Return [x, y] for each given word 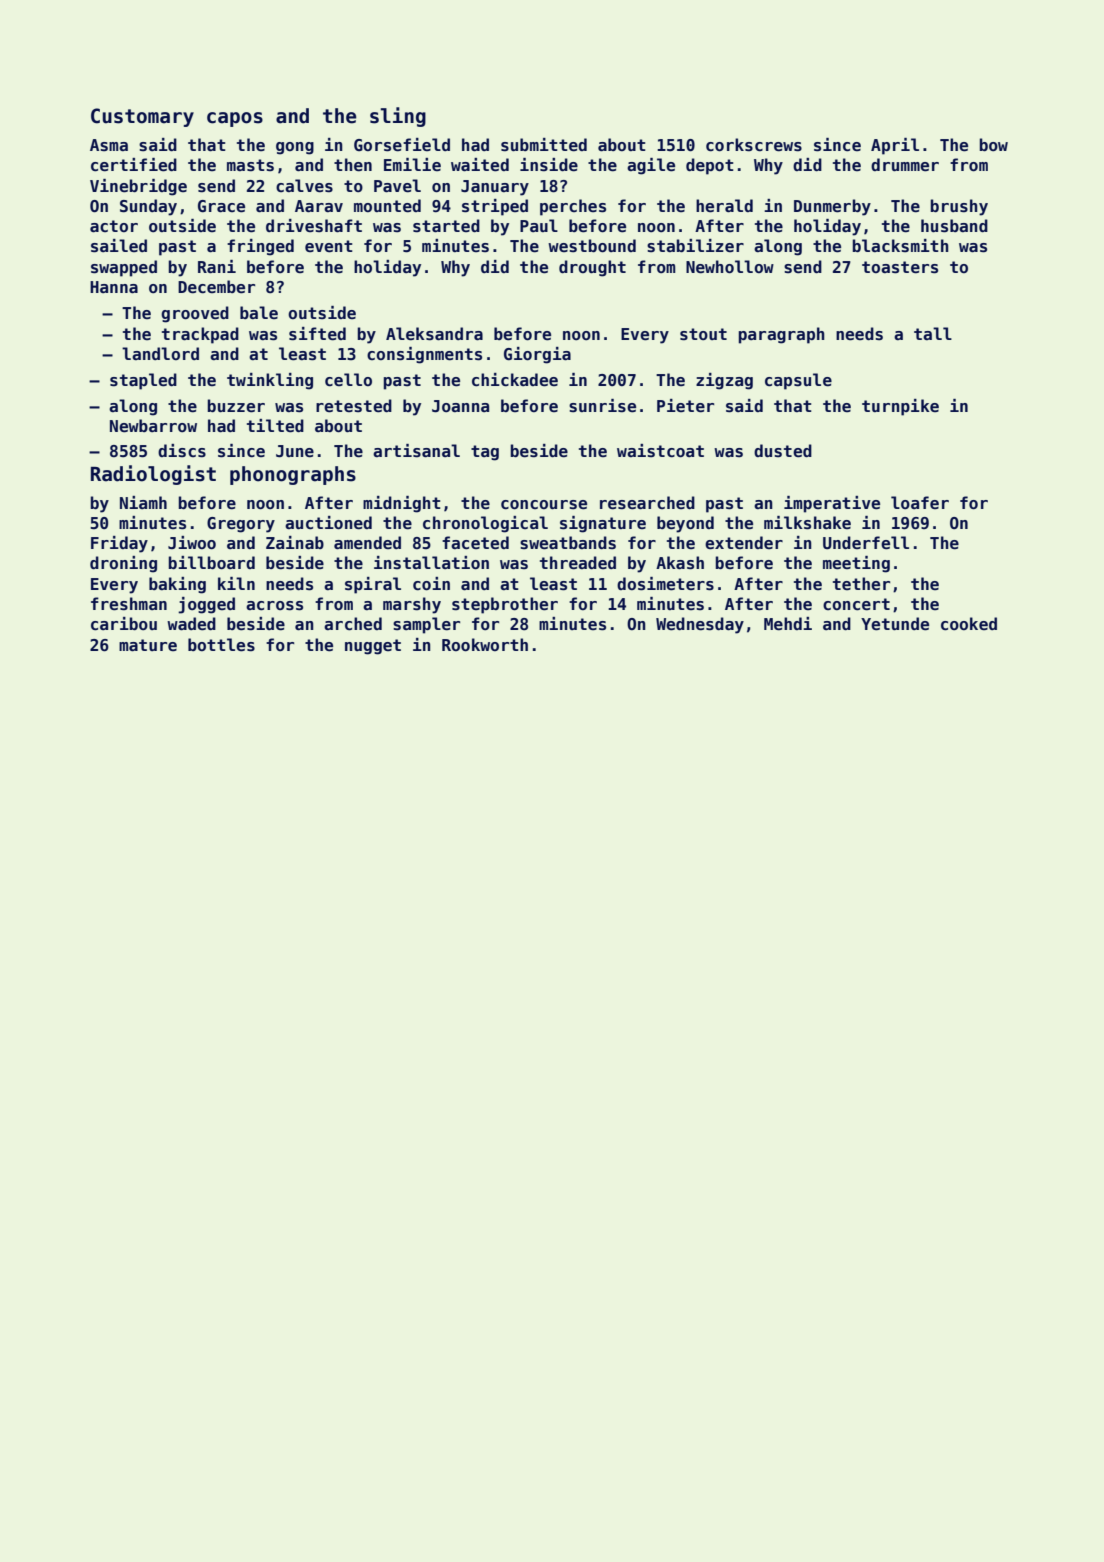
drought [592, 268]
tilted [275, 426]
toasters [900, 267]
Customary [142, 117]
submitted [544, 145]
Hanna [114, 287]
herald [724, 206]
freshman [129, 604]
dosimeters [665, 584]
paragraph [781, 335]
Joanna [460, 406]
